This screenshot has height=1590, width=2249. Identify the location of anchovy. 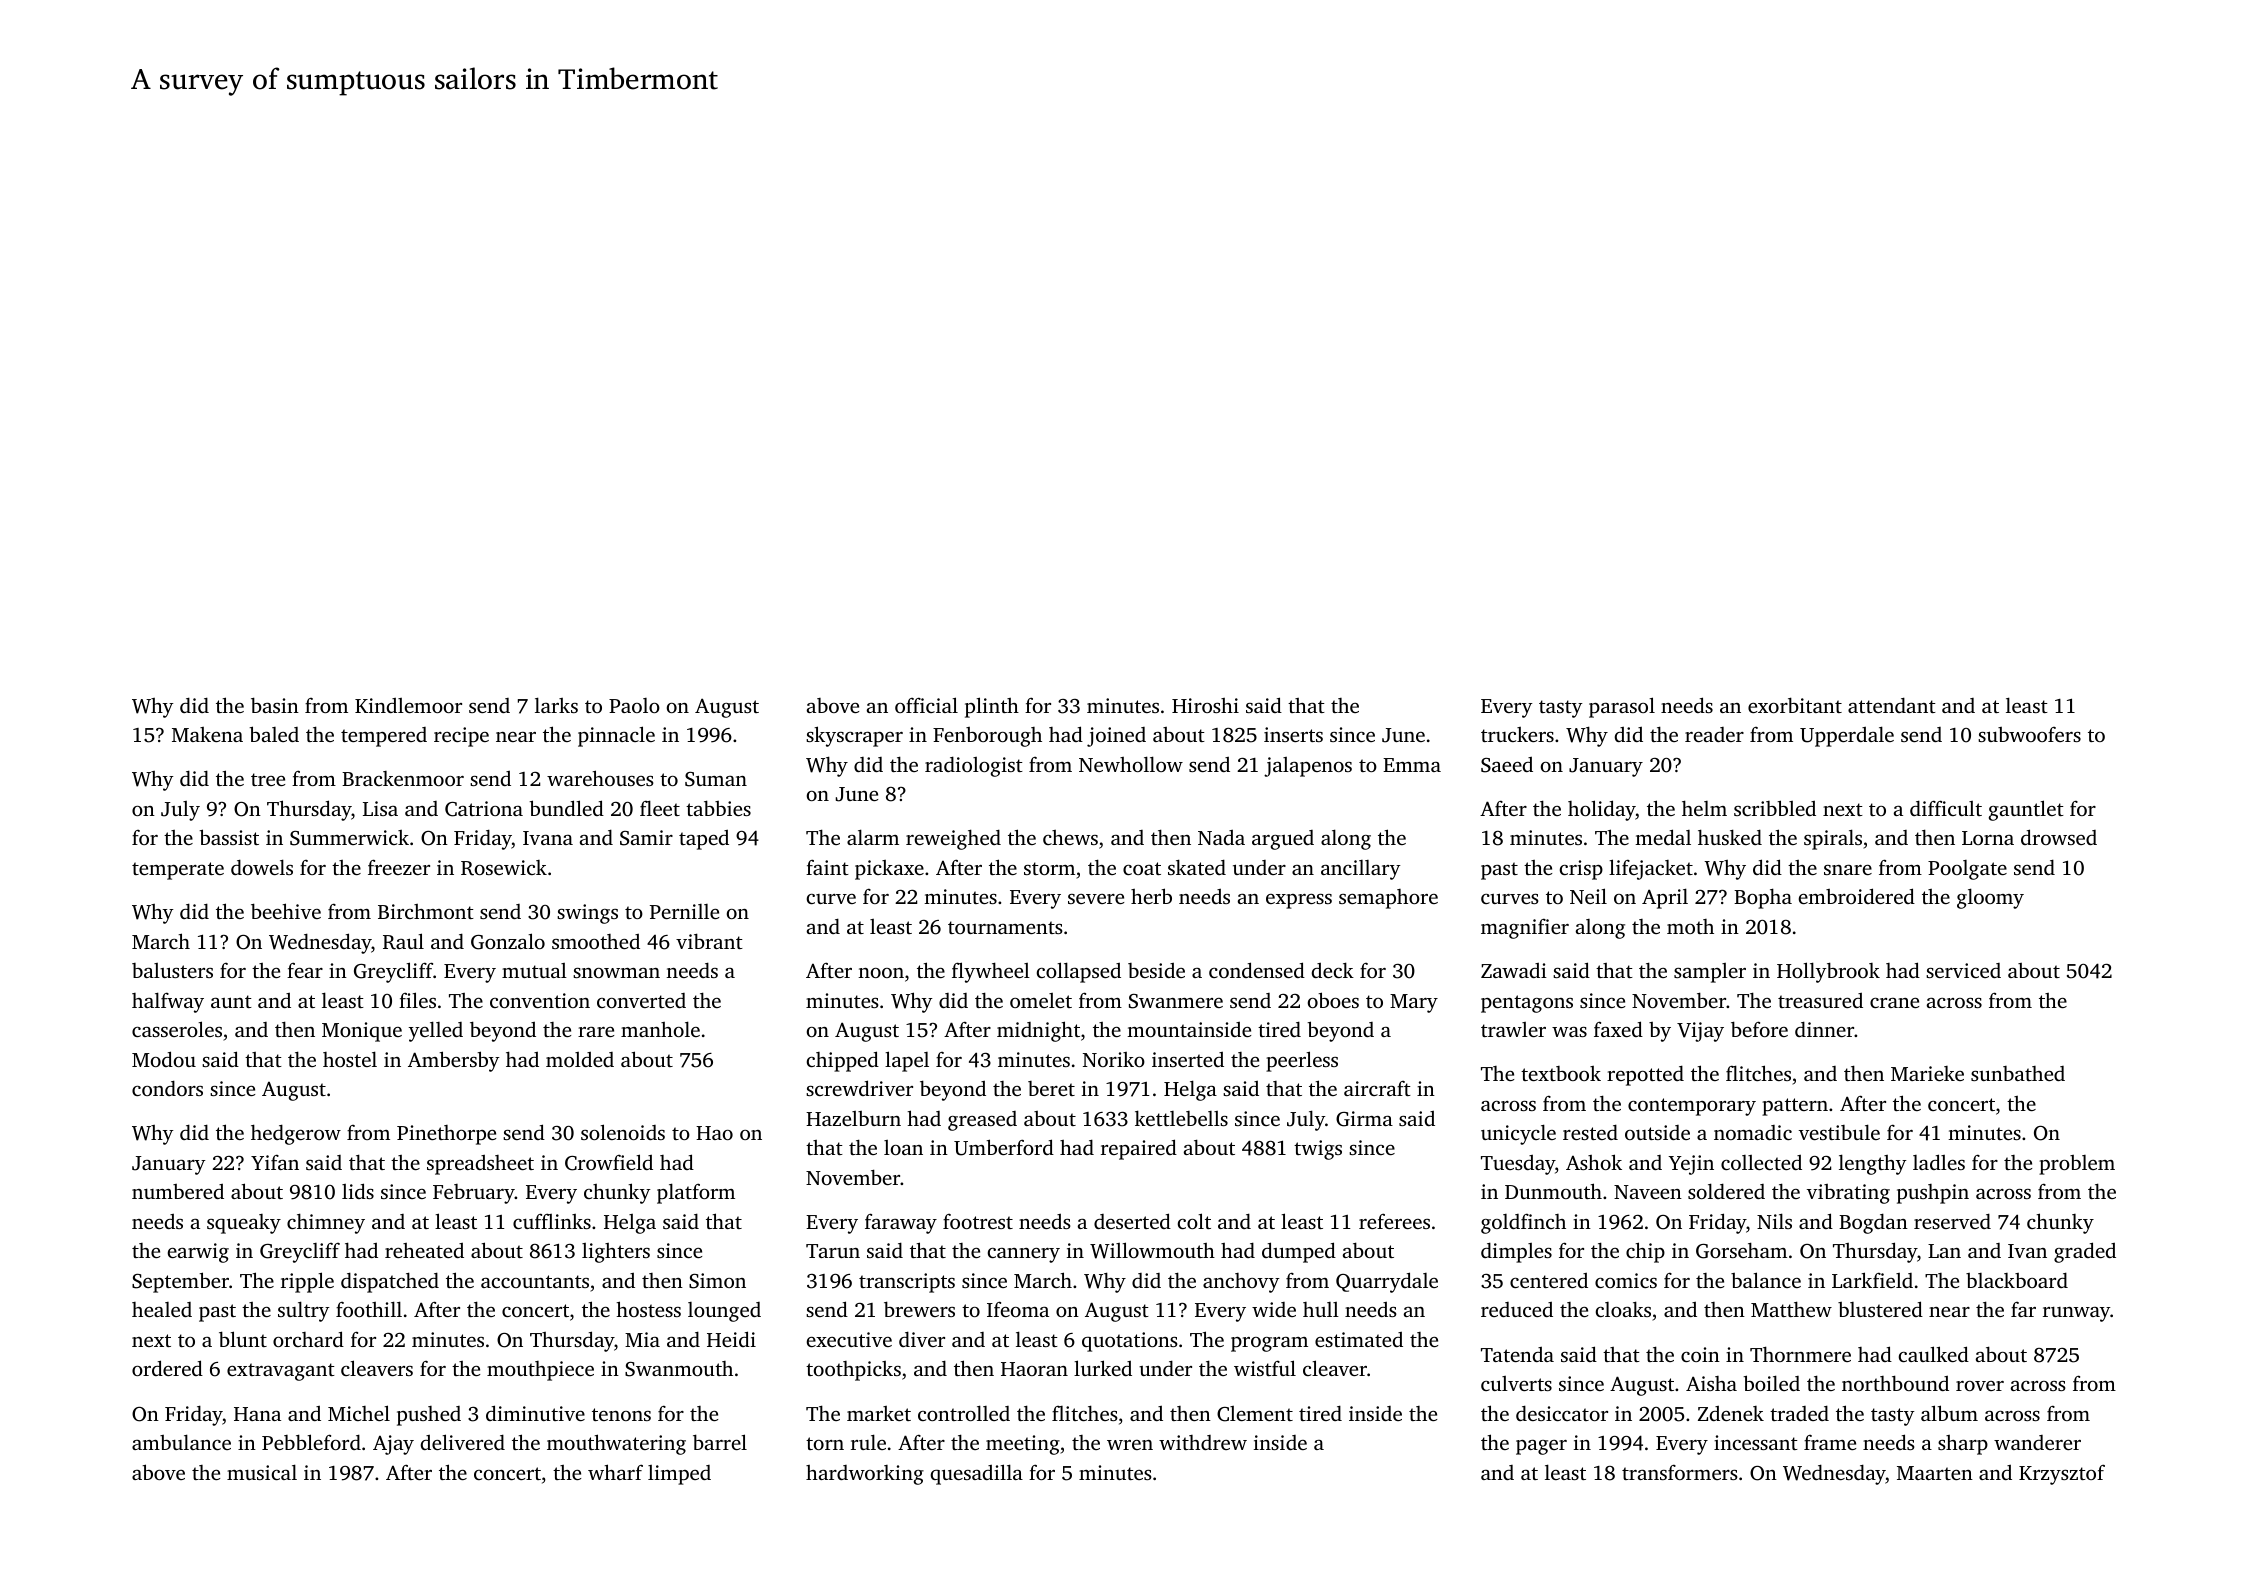
(1241, 1283).
